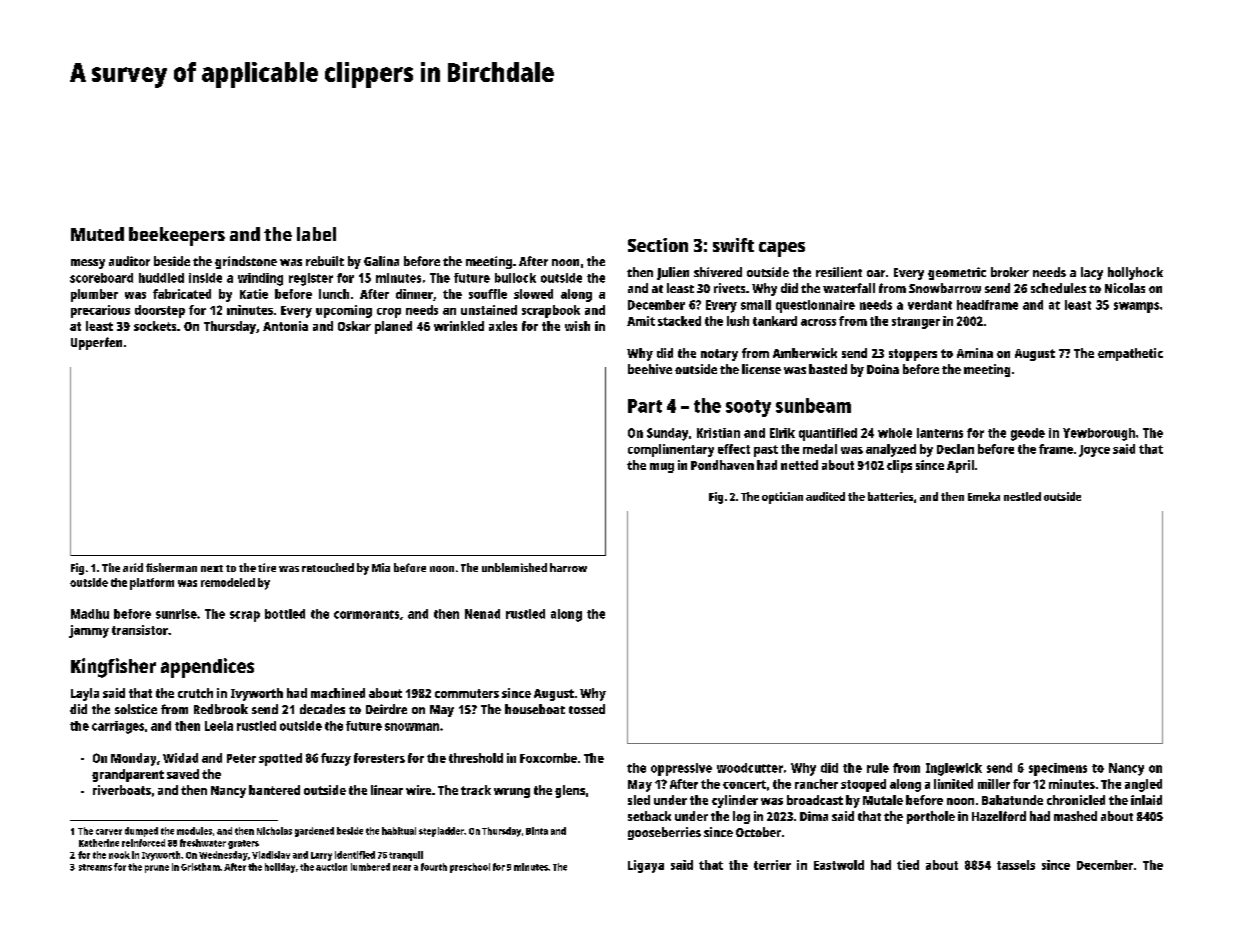 The width and height of the page is (1233, 952). I want to click on bottled, so click(285, 614).
